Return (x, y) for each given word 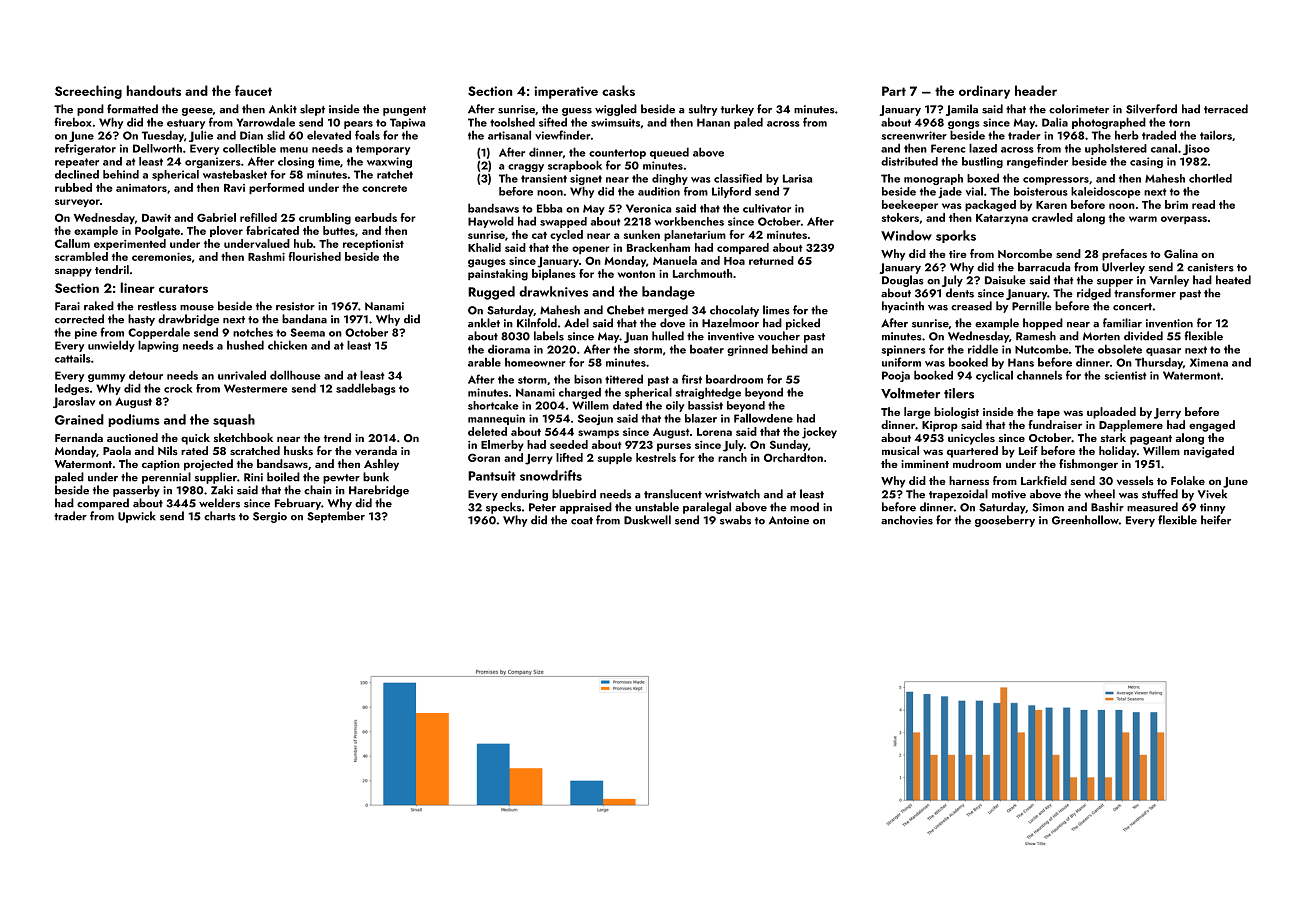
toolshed (512, 122)
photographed (1109, 123)
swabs (735, 520)
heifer (1216, 520)
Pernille (1032, 306)
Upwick (137, 517)
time (329, 161)
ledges (72, 389)
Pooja (896, 376)
